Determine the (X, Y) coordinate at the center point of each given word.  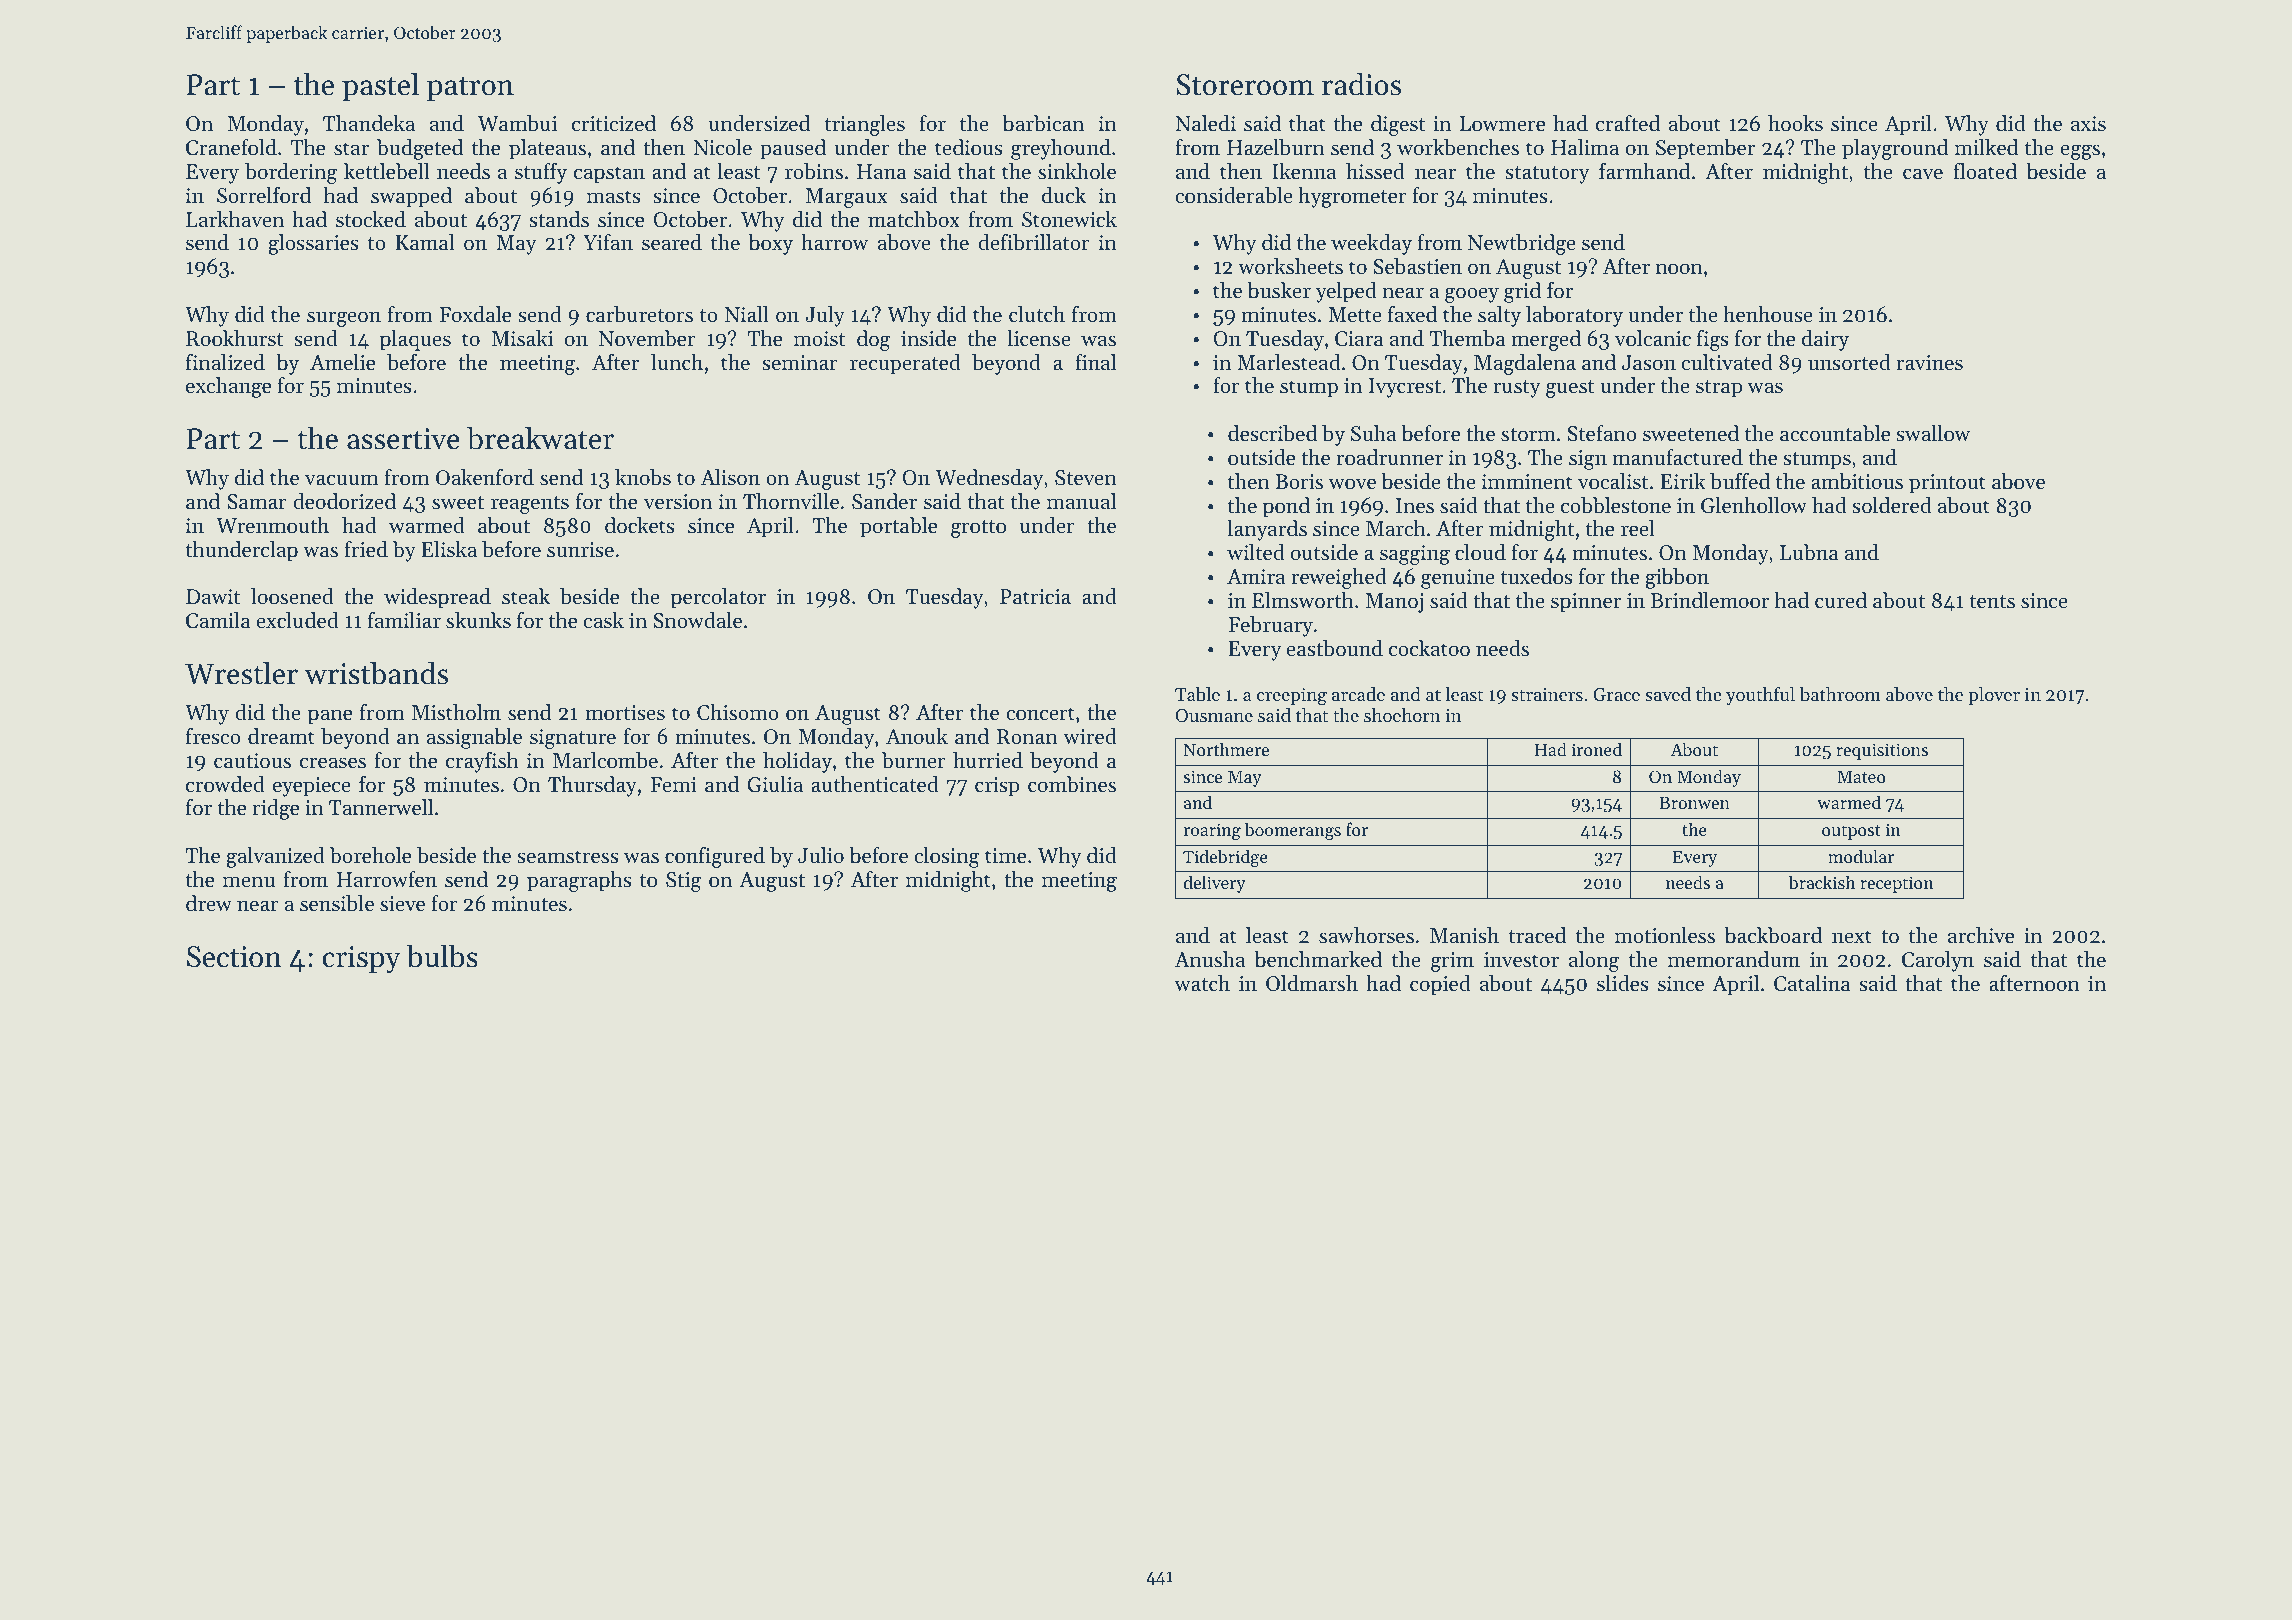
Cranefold (231, 147)
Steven (1086, 478)
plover (1994, 696)
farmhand (1644, 171)
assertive (403, 439)
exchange (228, 387)
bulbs (442, 956)
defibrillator (1034, 242)
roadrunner (1389, 457)
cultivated (1727, 362)
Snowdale (697, 620)
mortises (625, 713)
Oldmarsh (1312, 983)
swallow (1933, 433)
